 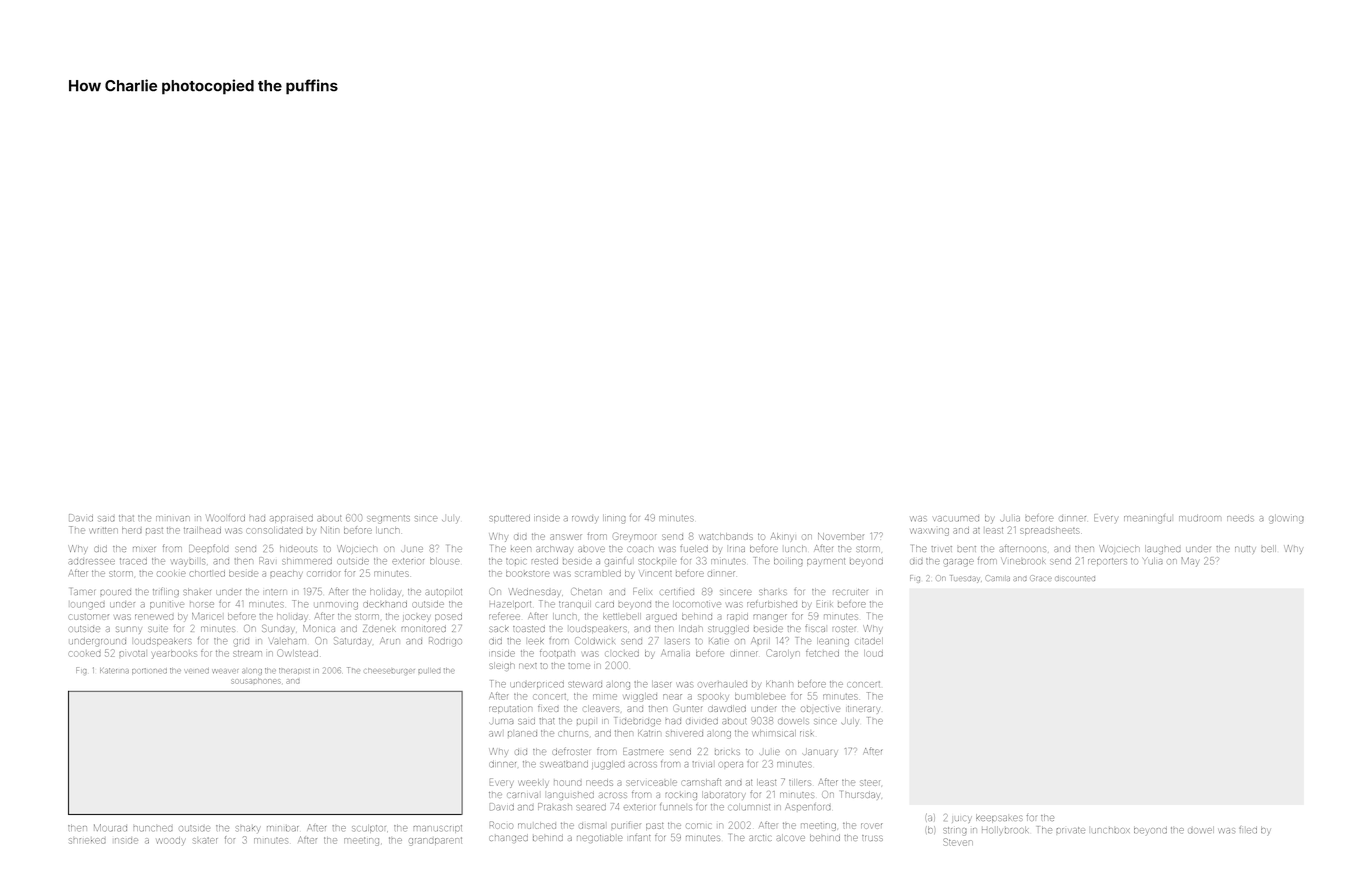 What do you see at coordinates (167, 605) in the page?
I see `punitive` at bounding box center [167, 605].
